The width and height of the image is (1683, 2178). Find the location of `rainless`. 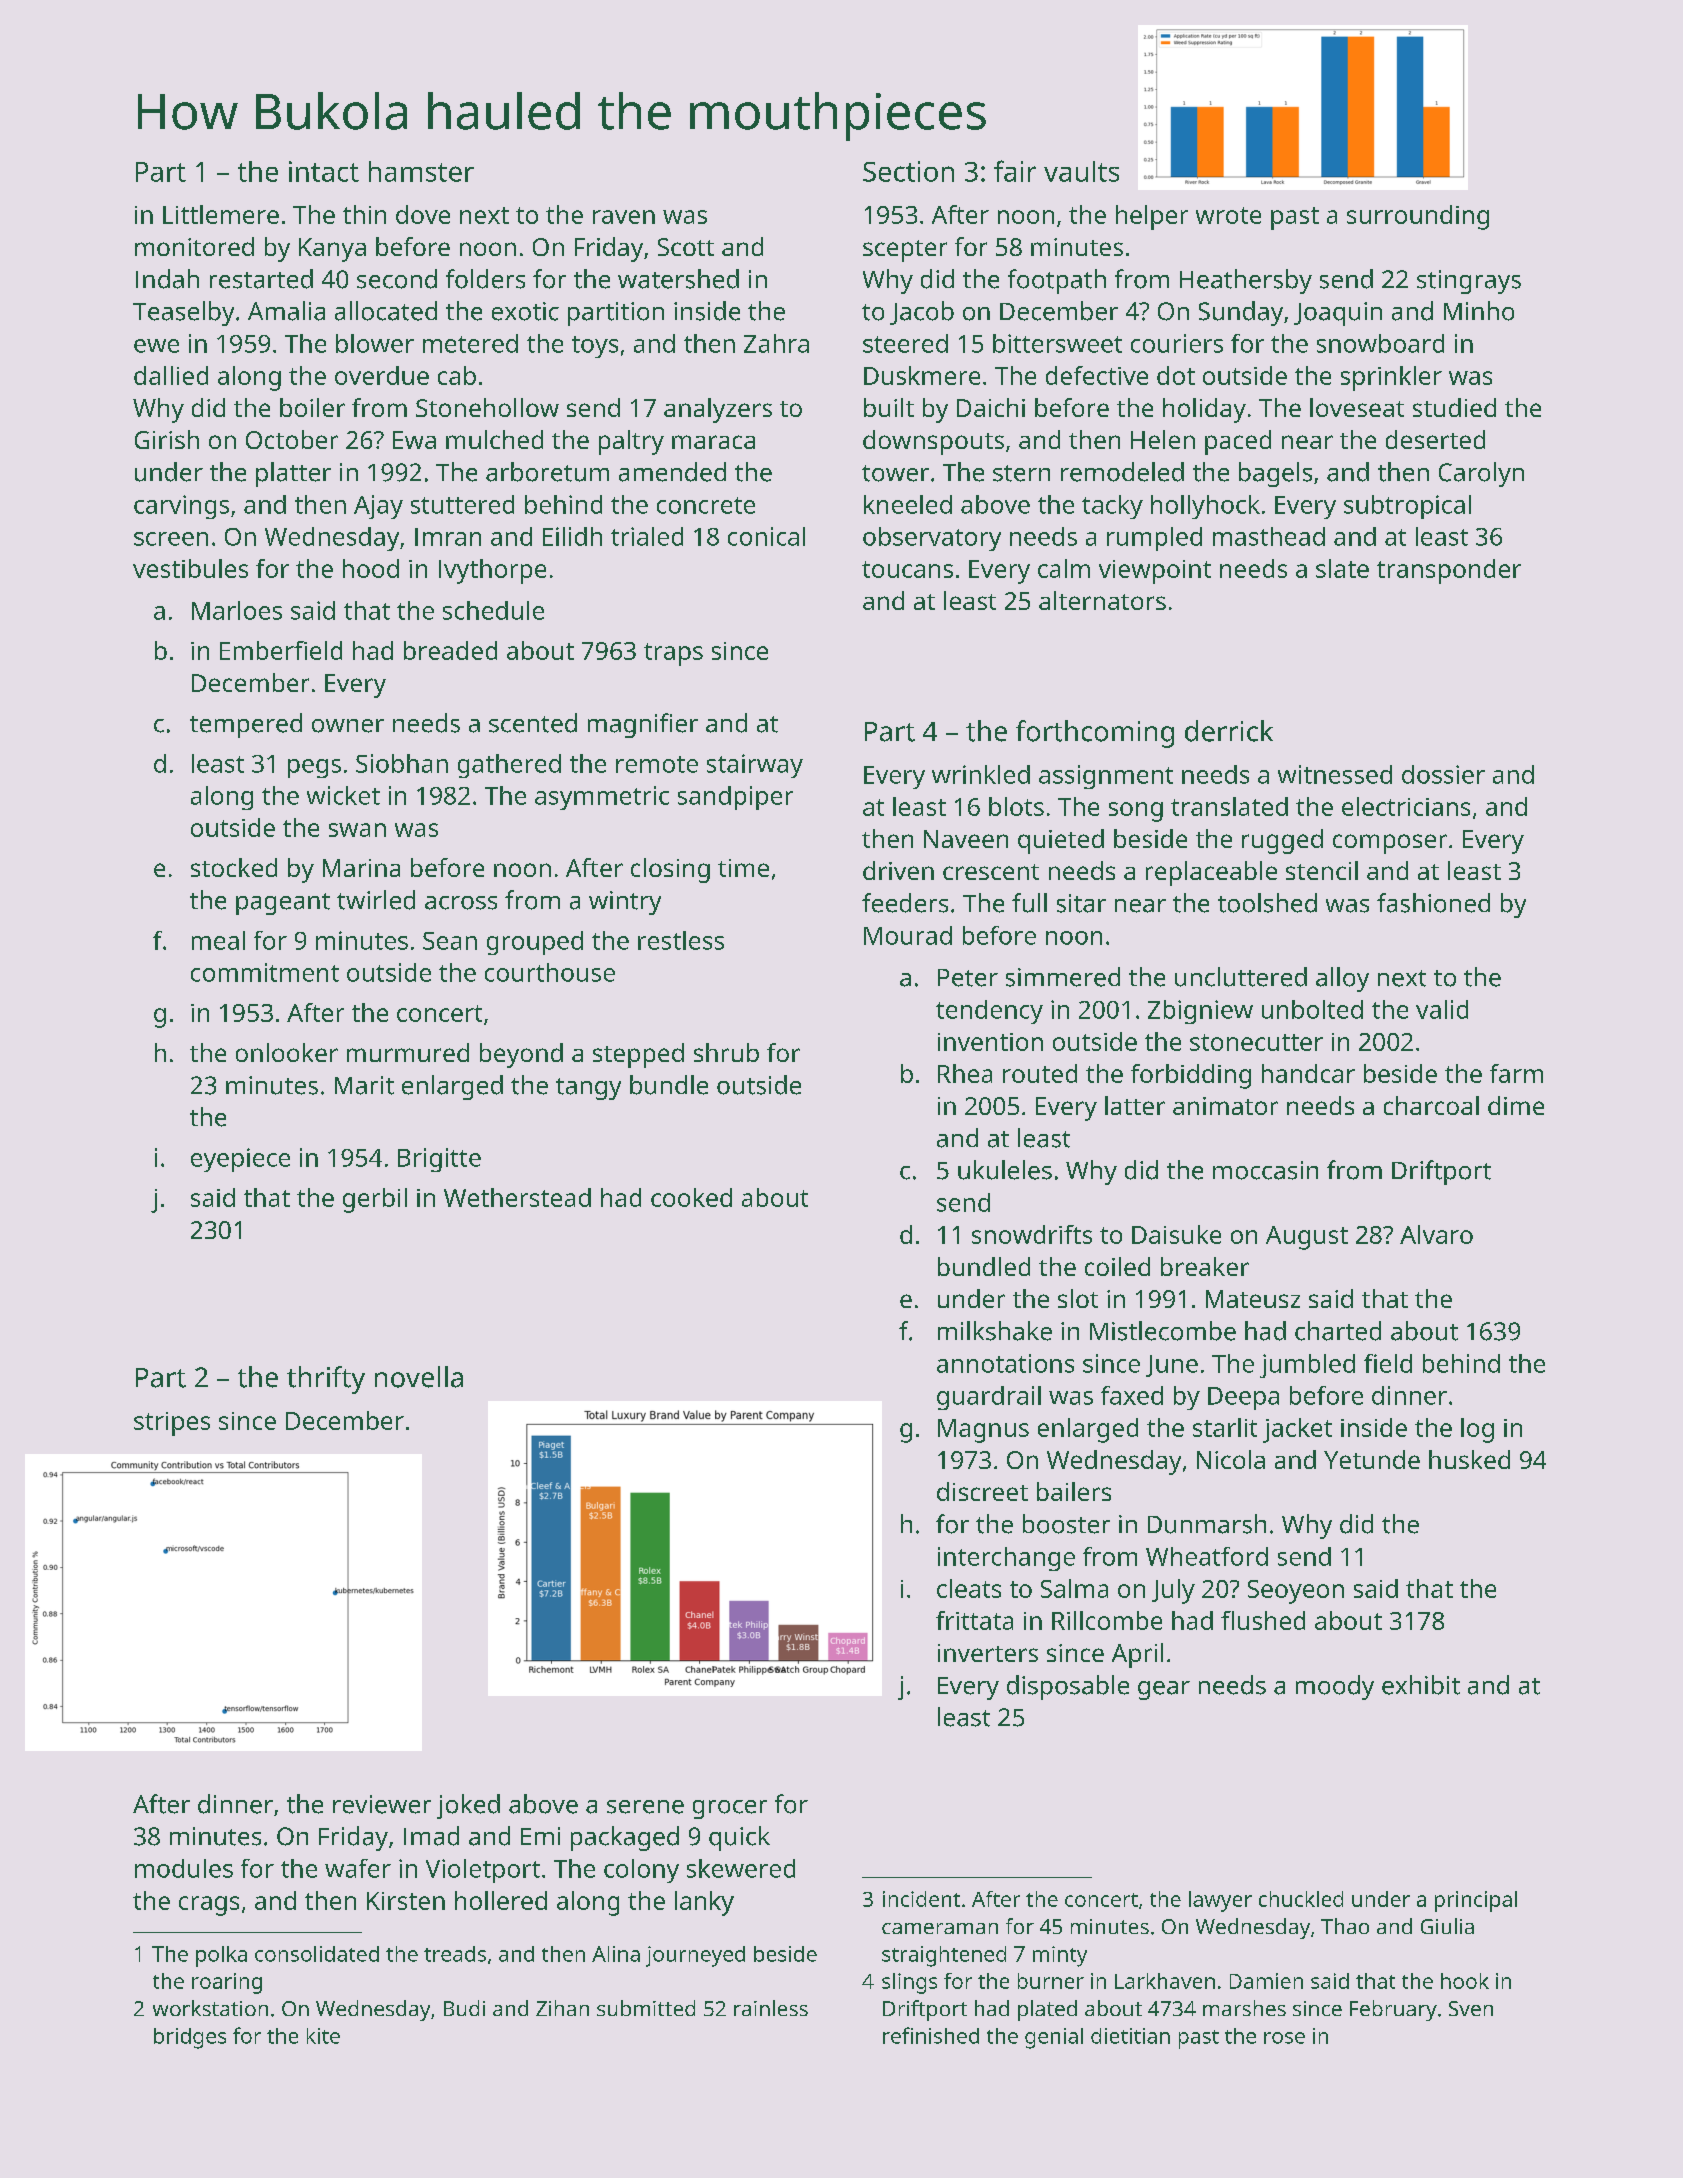

rainless is located at coordinates (771, 2008).
